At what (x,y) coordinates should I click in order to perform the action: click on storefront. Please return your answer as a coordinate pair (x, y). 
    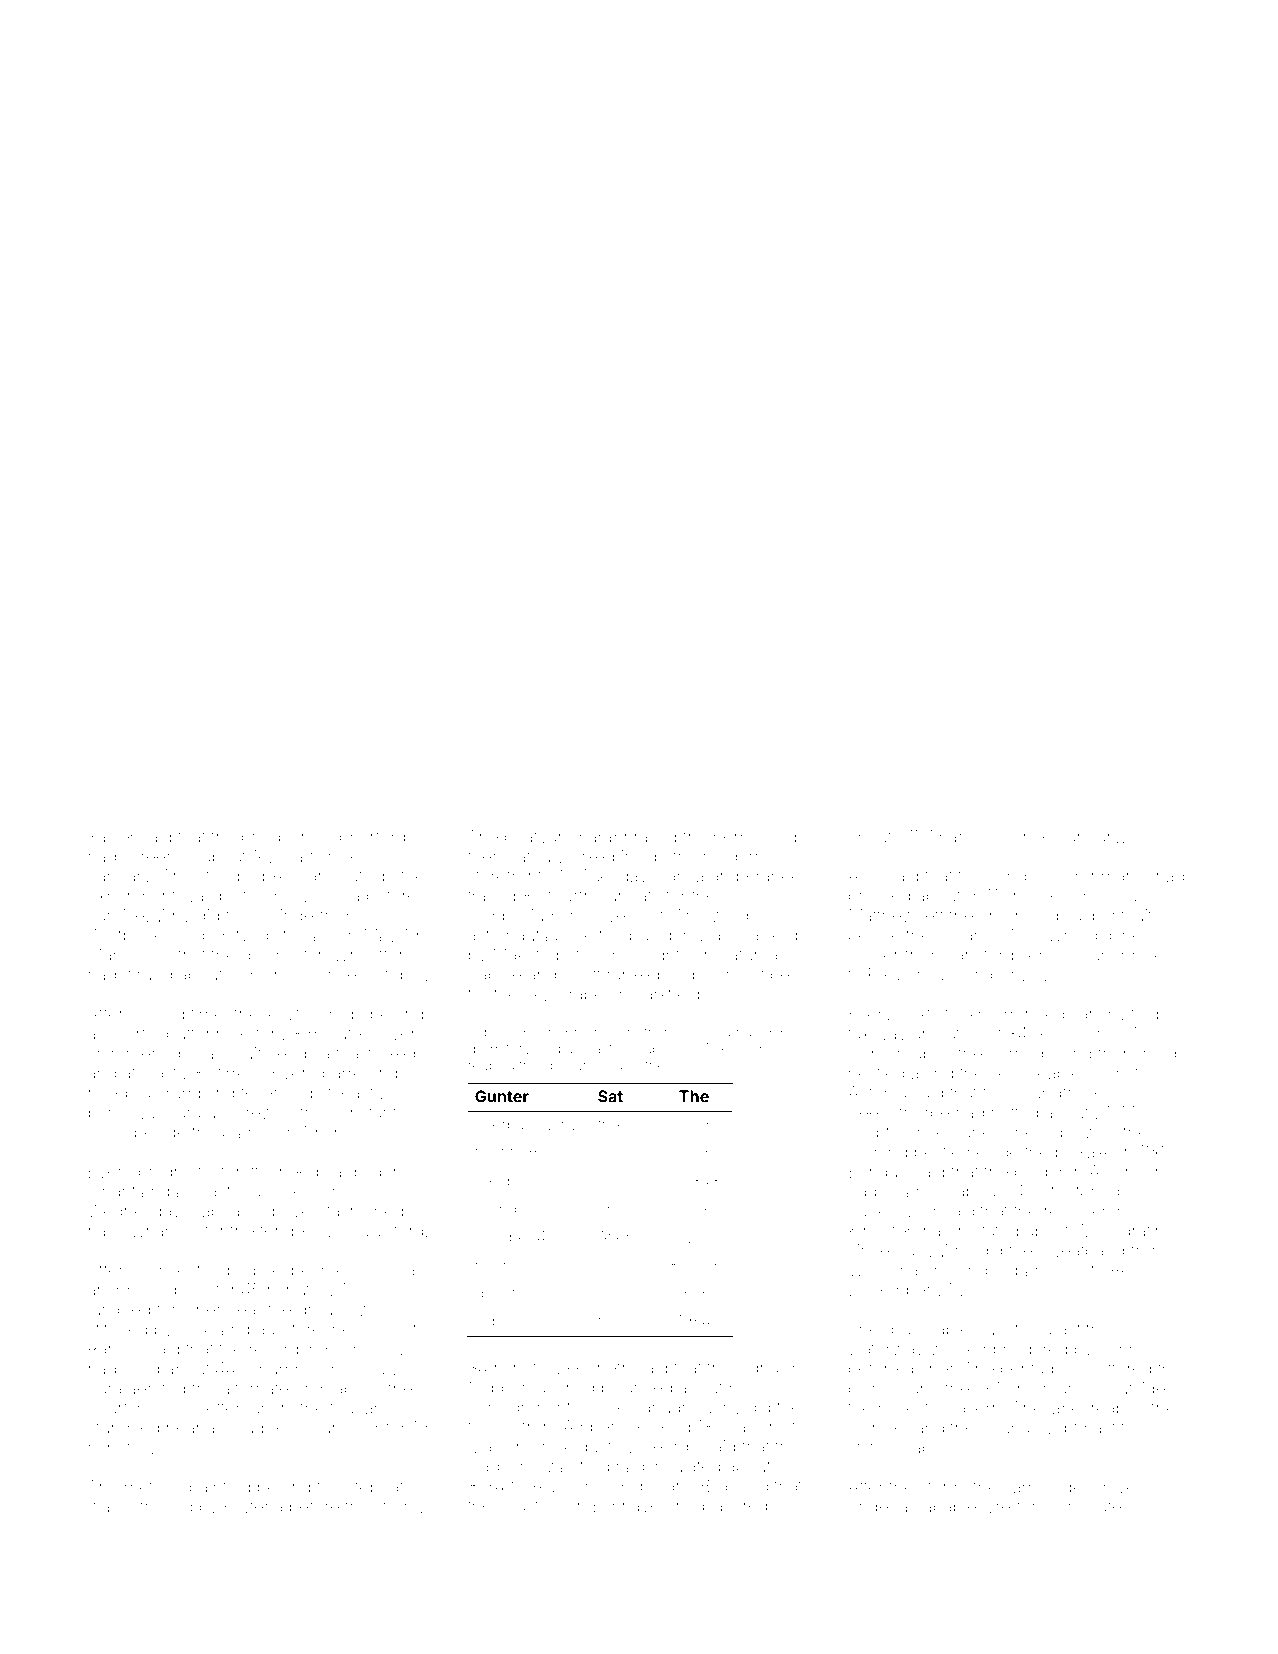
    Looking at the image, I should click on (505, 876).
